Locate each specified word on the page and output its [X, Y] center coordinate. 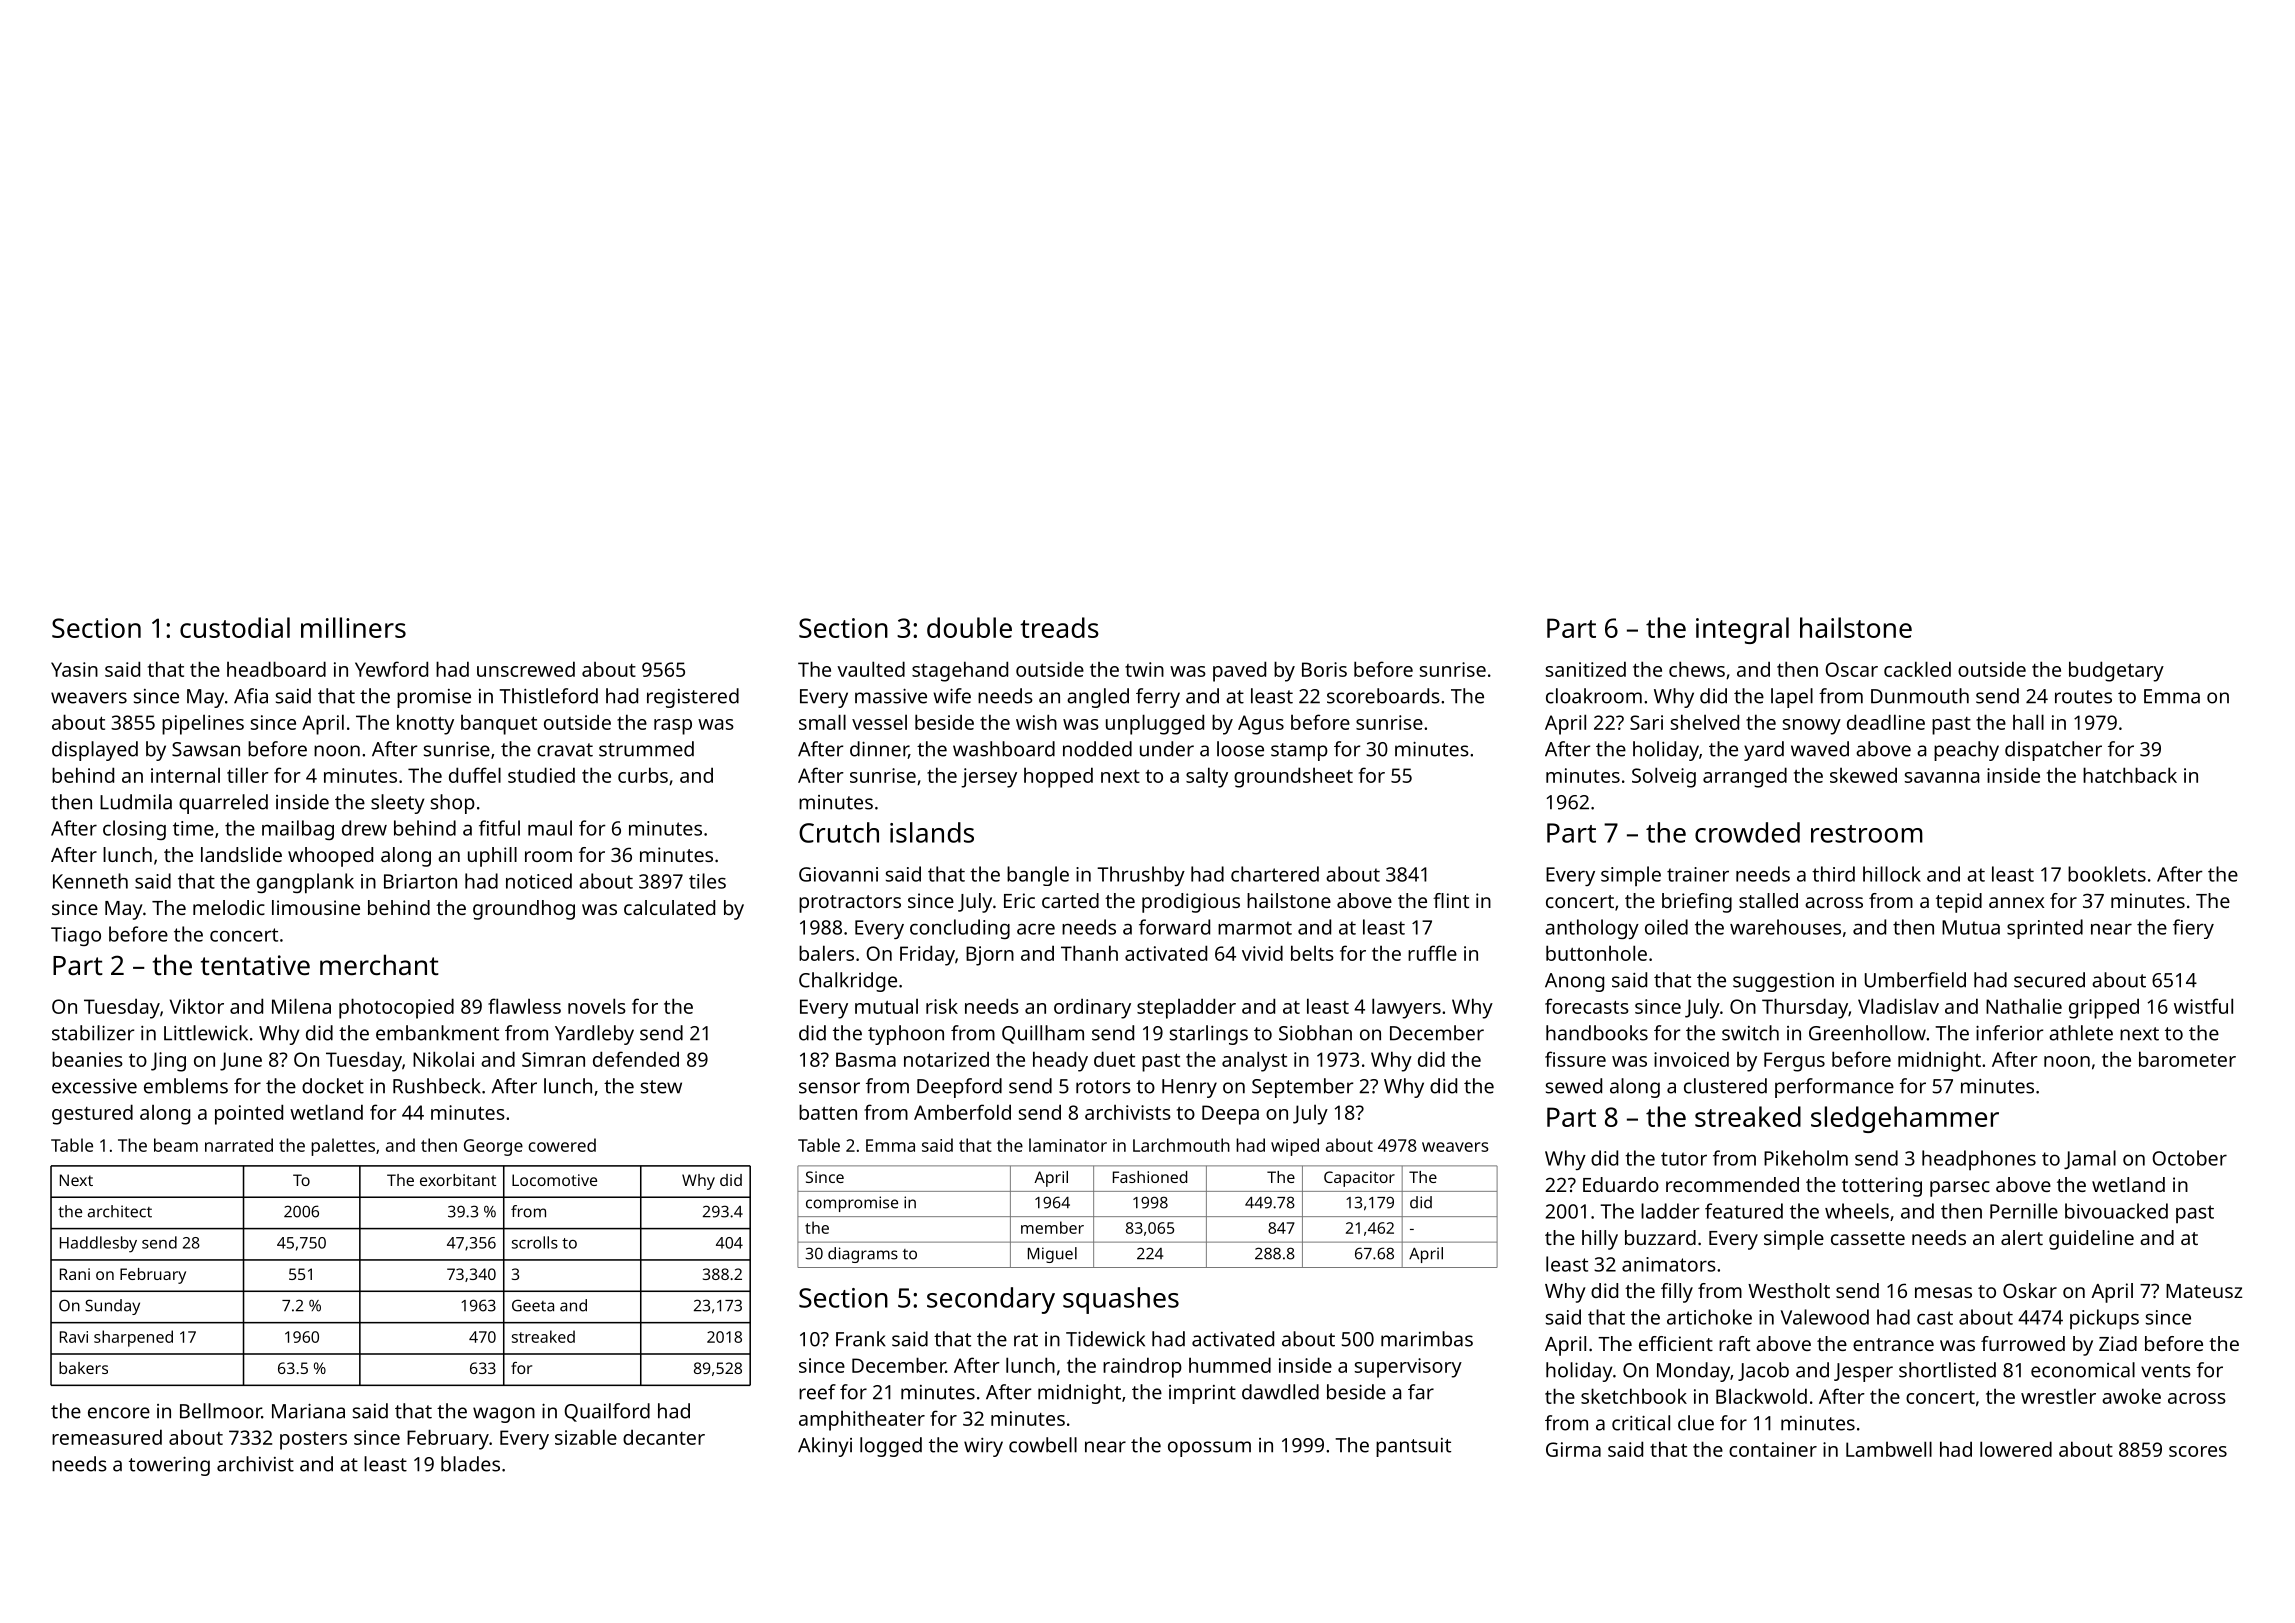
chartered [1275, 874]
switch [1750, 1033]
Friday [927, 955]
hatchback [2130, 775]
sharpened [133, 1338]
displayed [95, 751]
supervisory [1408, 1368]
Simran [553, 1059]
